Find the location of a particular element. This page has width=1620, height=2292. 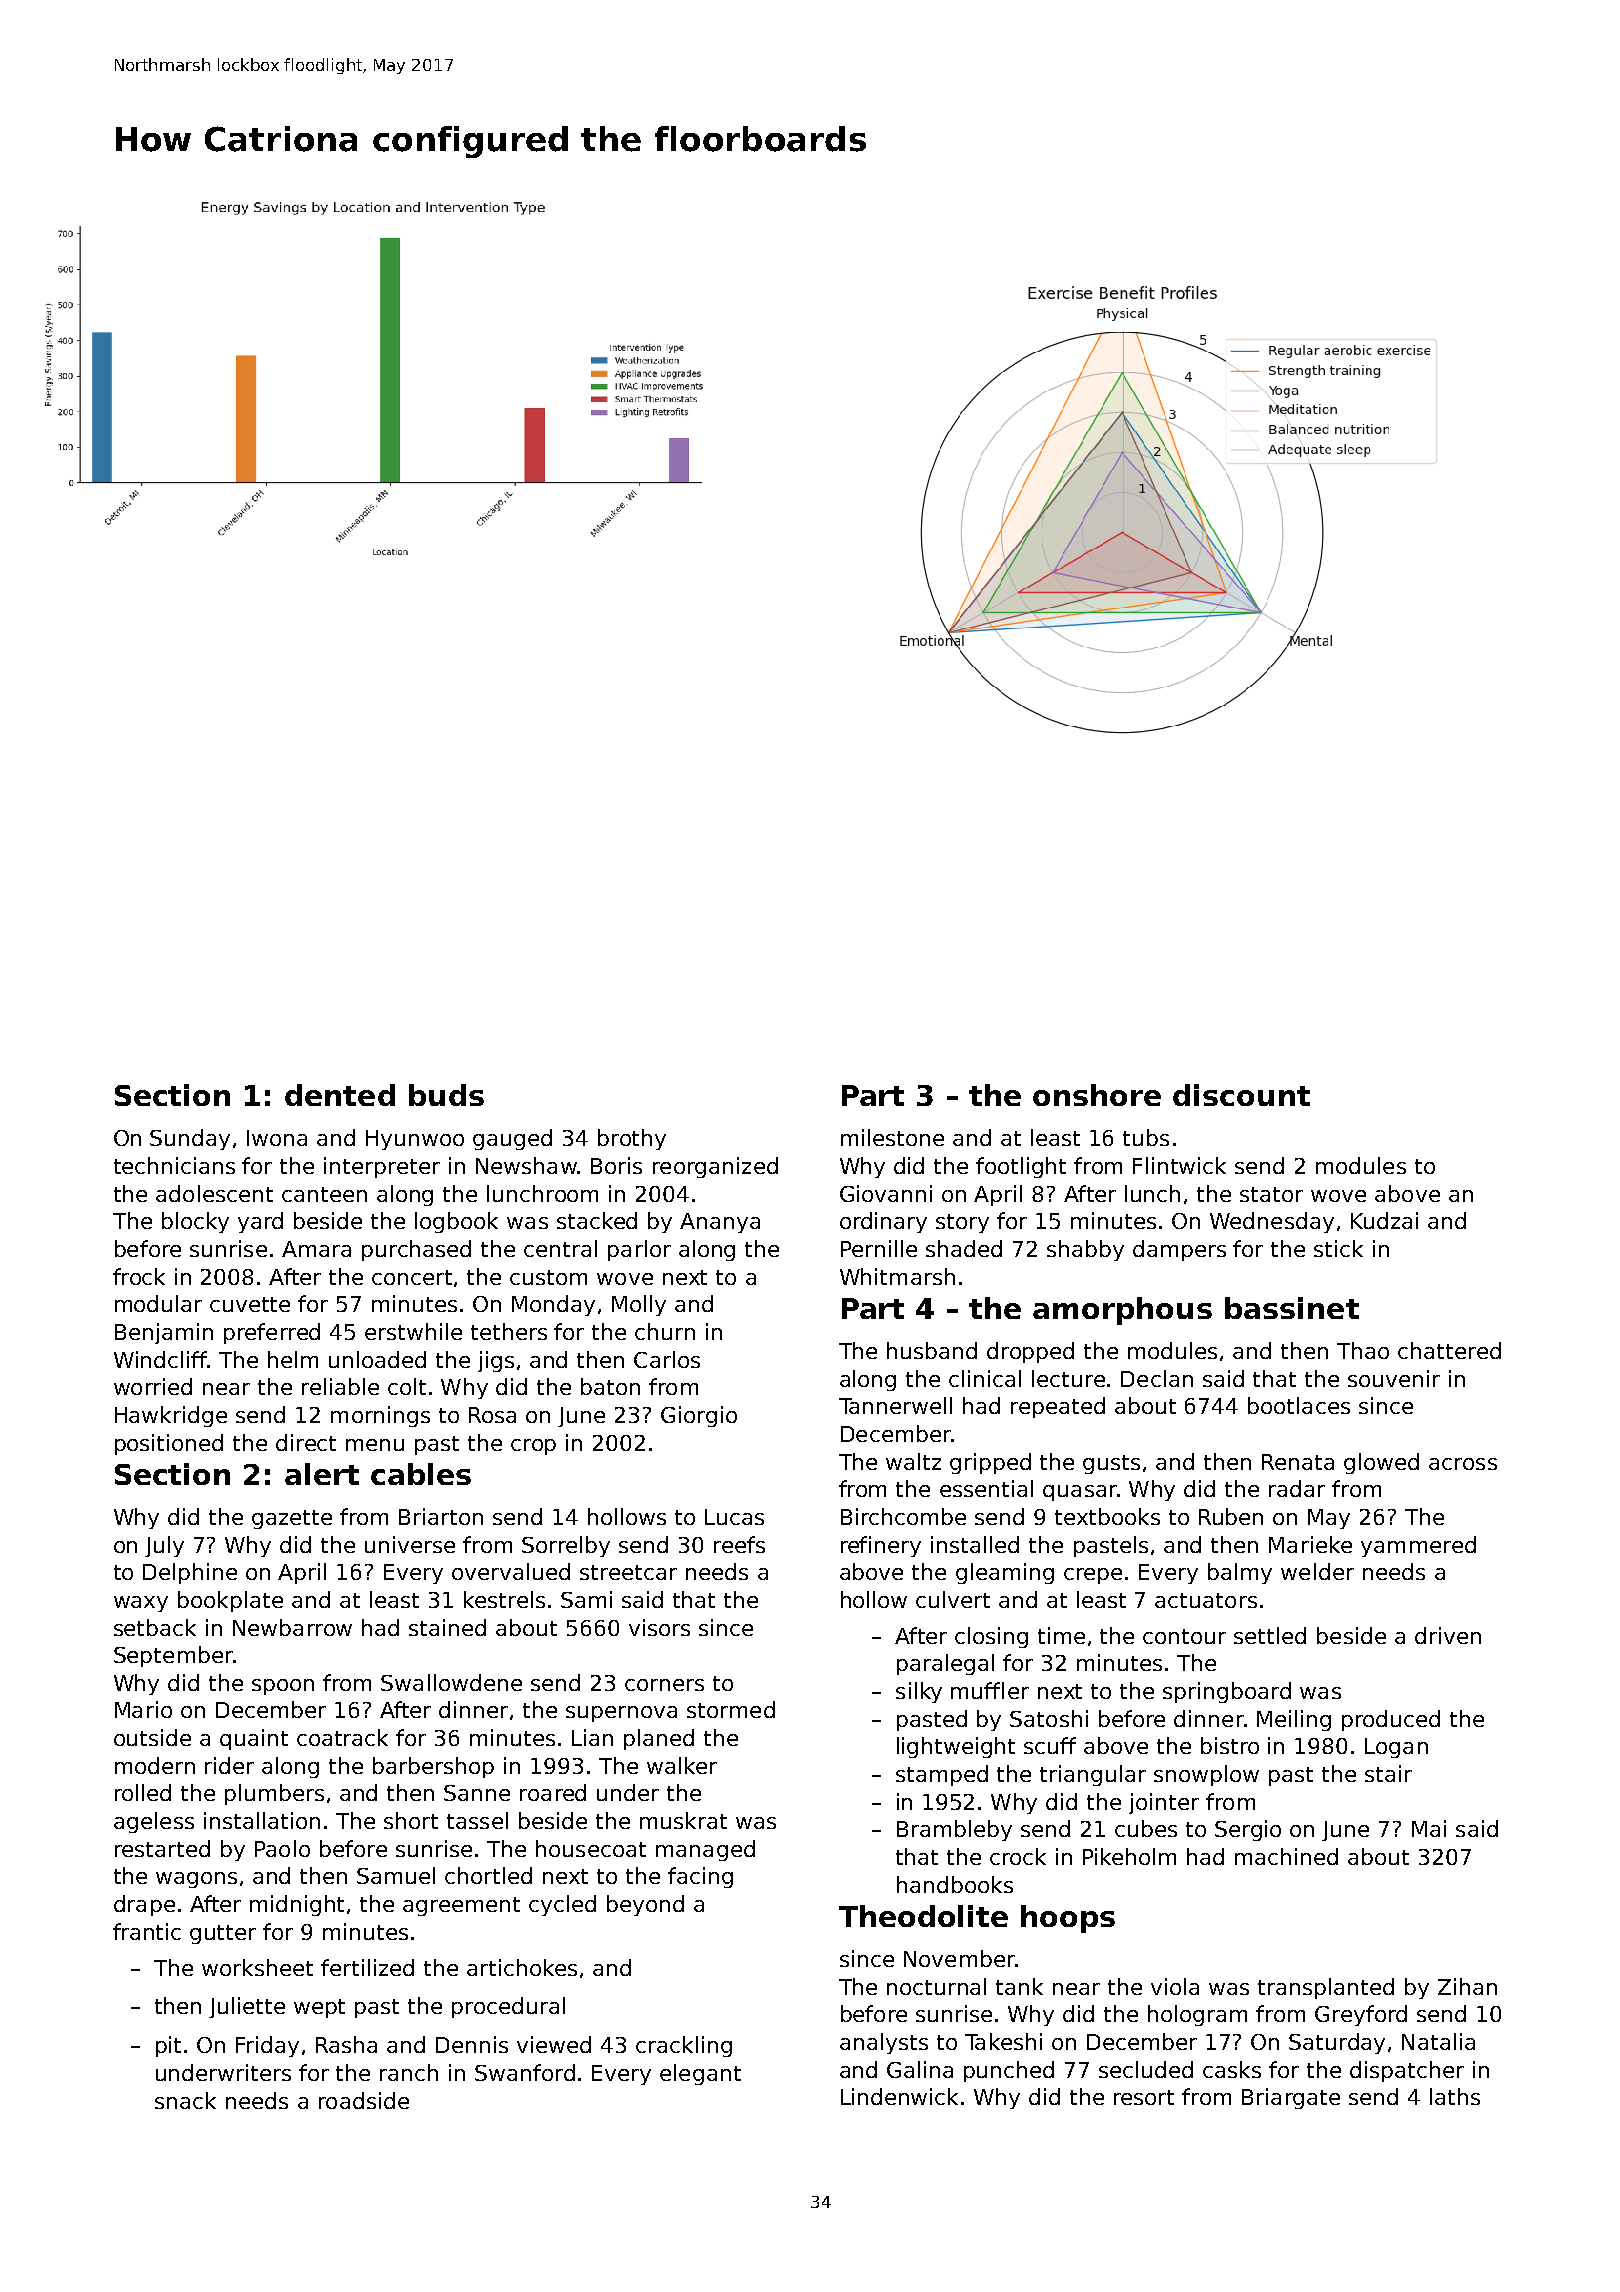

onshore is located at coordinates (1097, 1095).
